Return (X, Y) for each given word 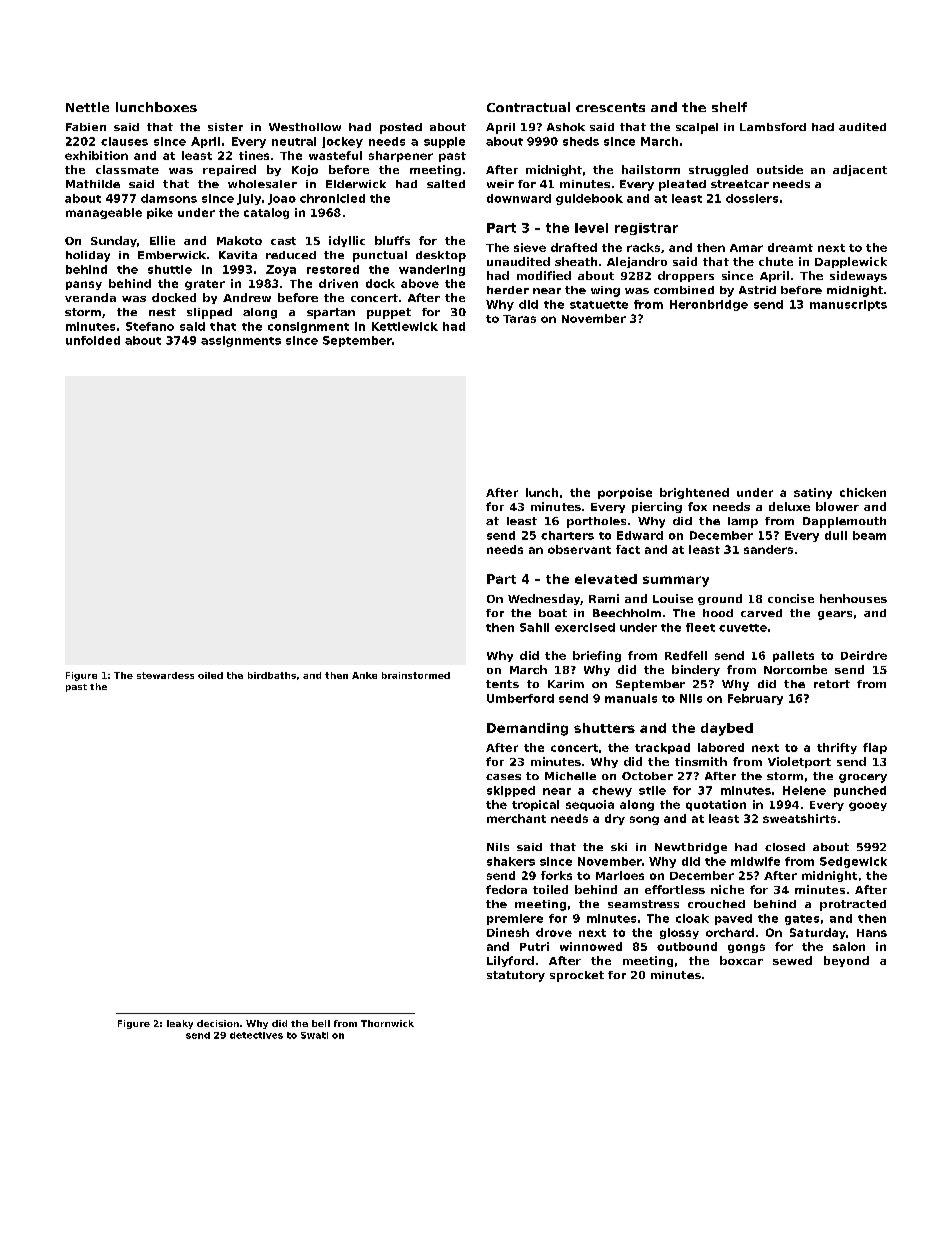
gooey (868, 806)
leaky (180, 1024)
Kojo (305, 170)
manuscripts (848, 305)
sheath (576, 261)
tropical (535, 805)
